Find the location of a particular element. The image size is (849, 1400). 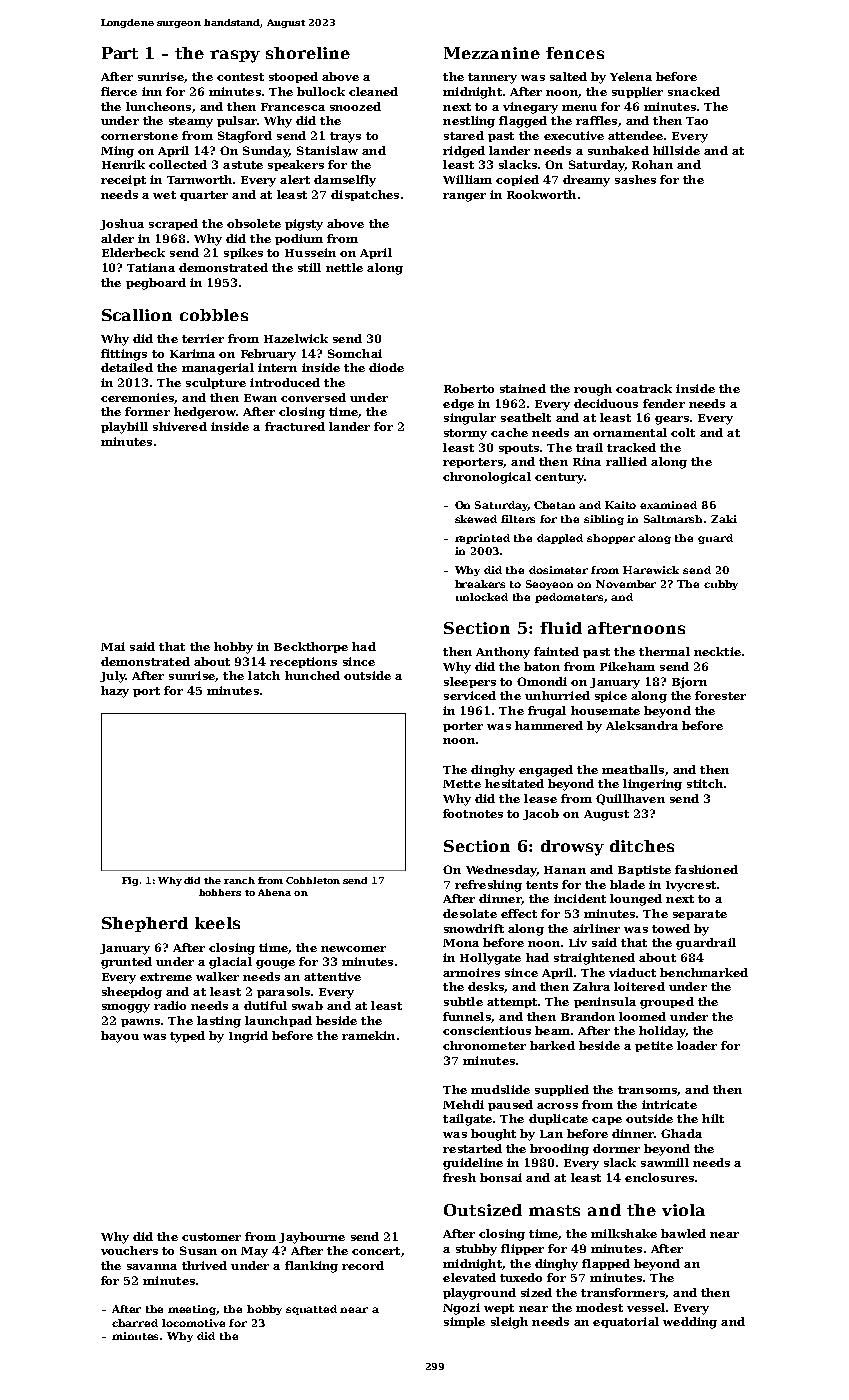

fences is located at coordinates (575, 53).
